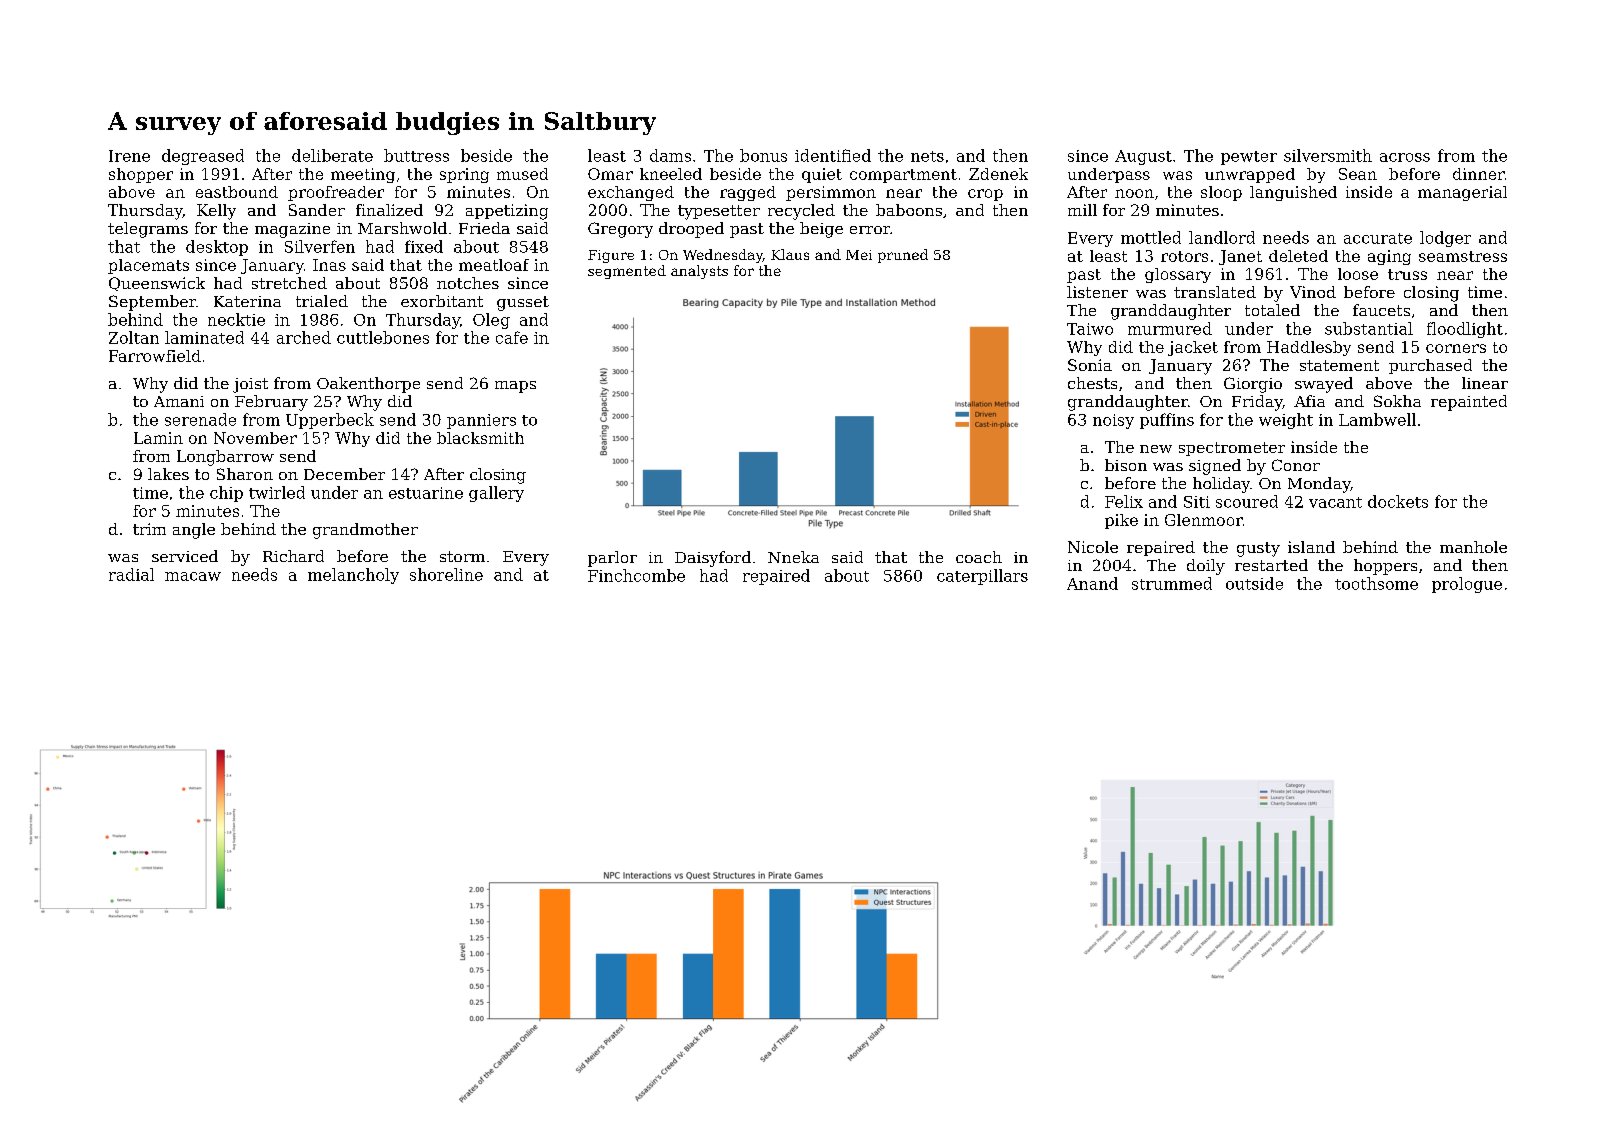 The width and height of the page is (1616, 1143). Describe the element at coordinates (1465, 330) in the page. I see `floodlight` at that location.
